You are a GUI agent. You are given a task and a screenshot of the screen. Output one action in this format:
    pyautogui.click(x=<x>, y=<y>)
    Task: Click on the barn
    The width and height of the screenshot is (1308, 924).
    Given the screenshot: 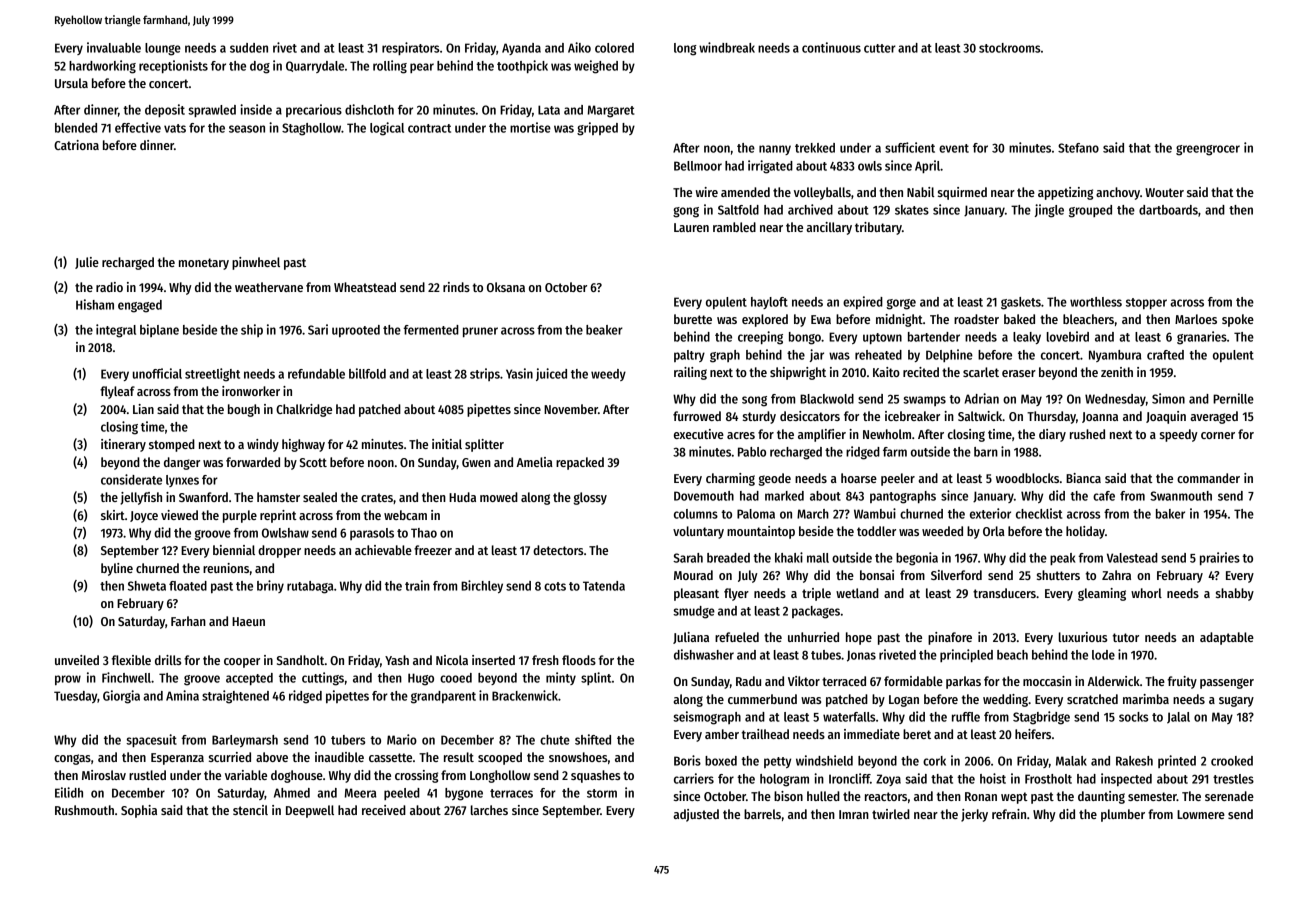 What is the action you would take?
    pyautogui.click(x=986, y=452)
